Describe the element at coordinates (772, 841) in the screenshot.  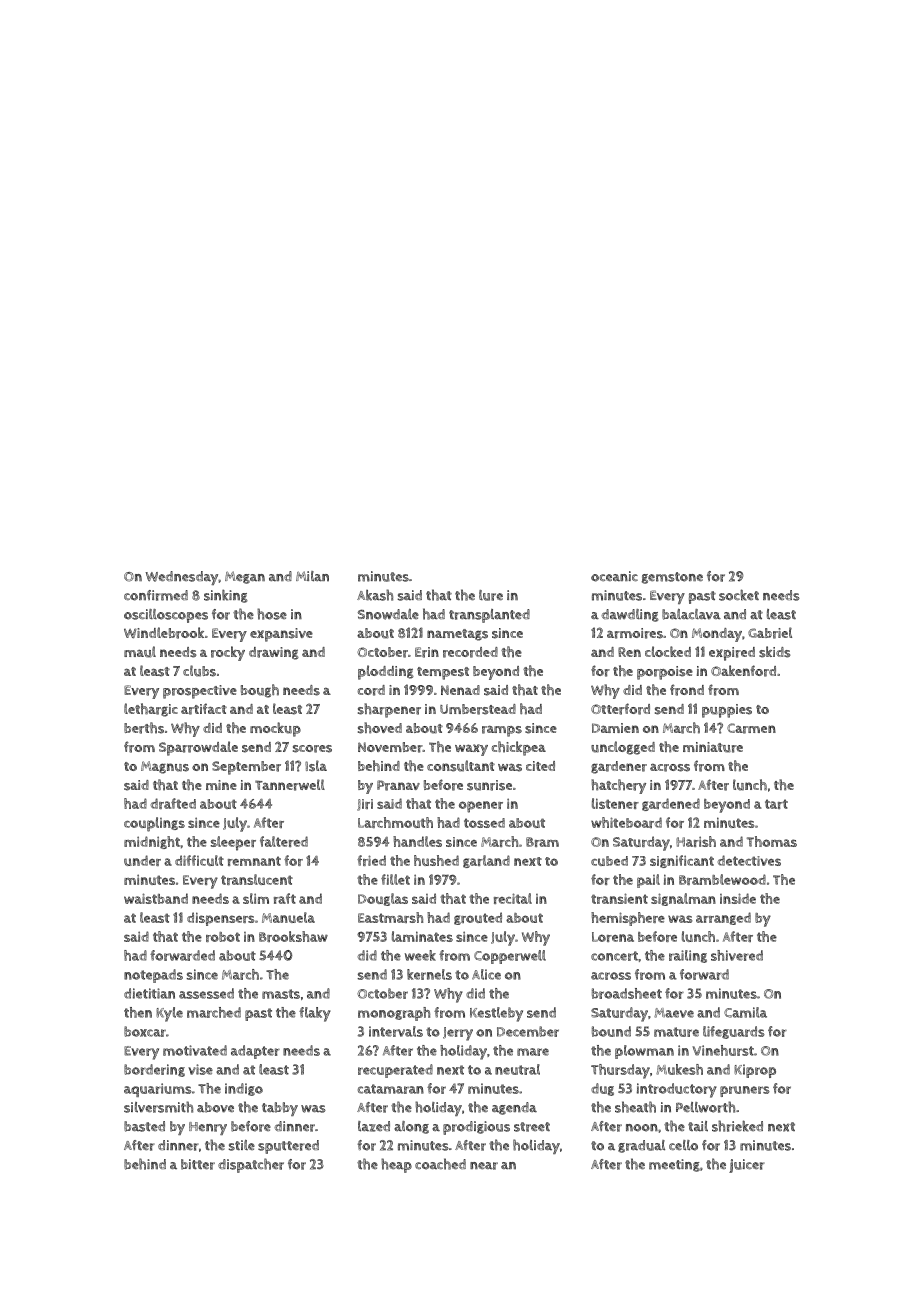
I see `Thomas` at that location.
